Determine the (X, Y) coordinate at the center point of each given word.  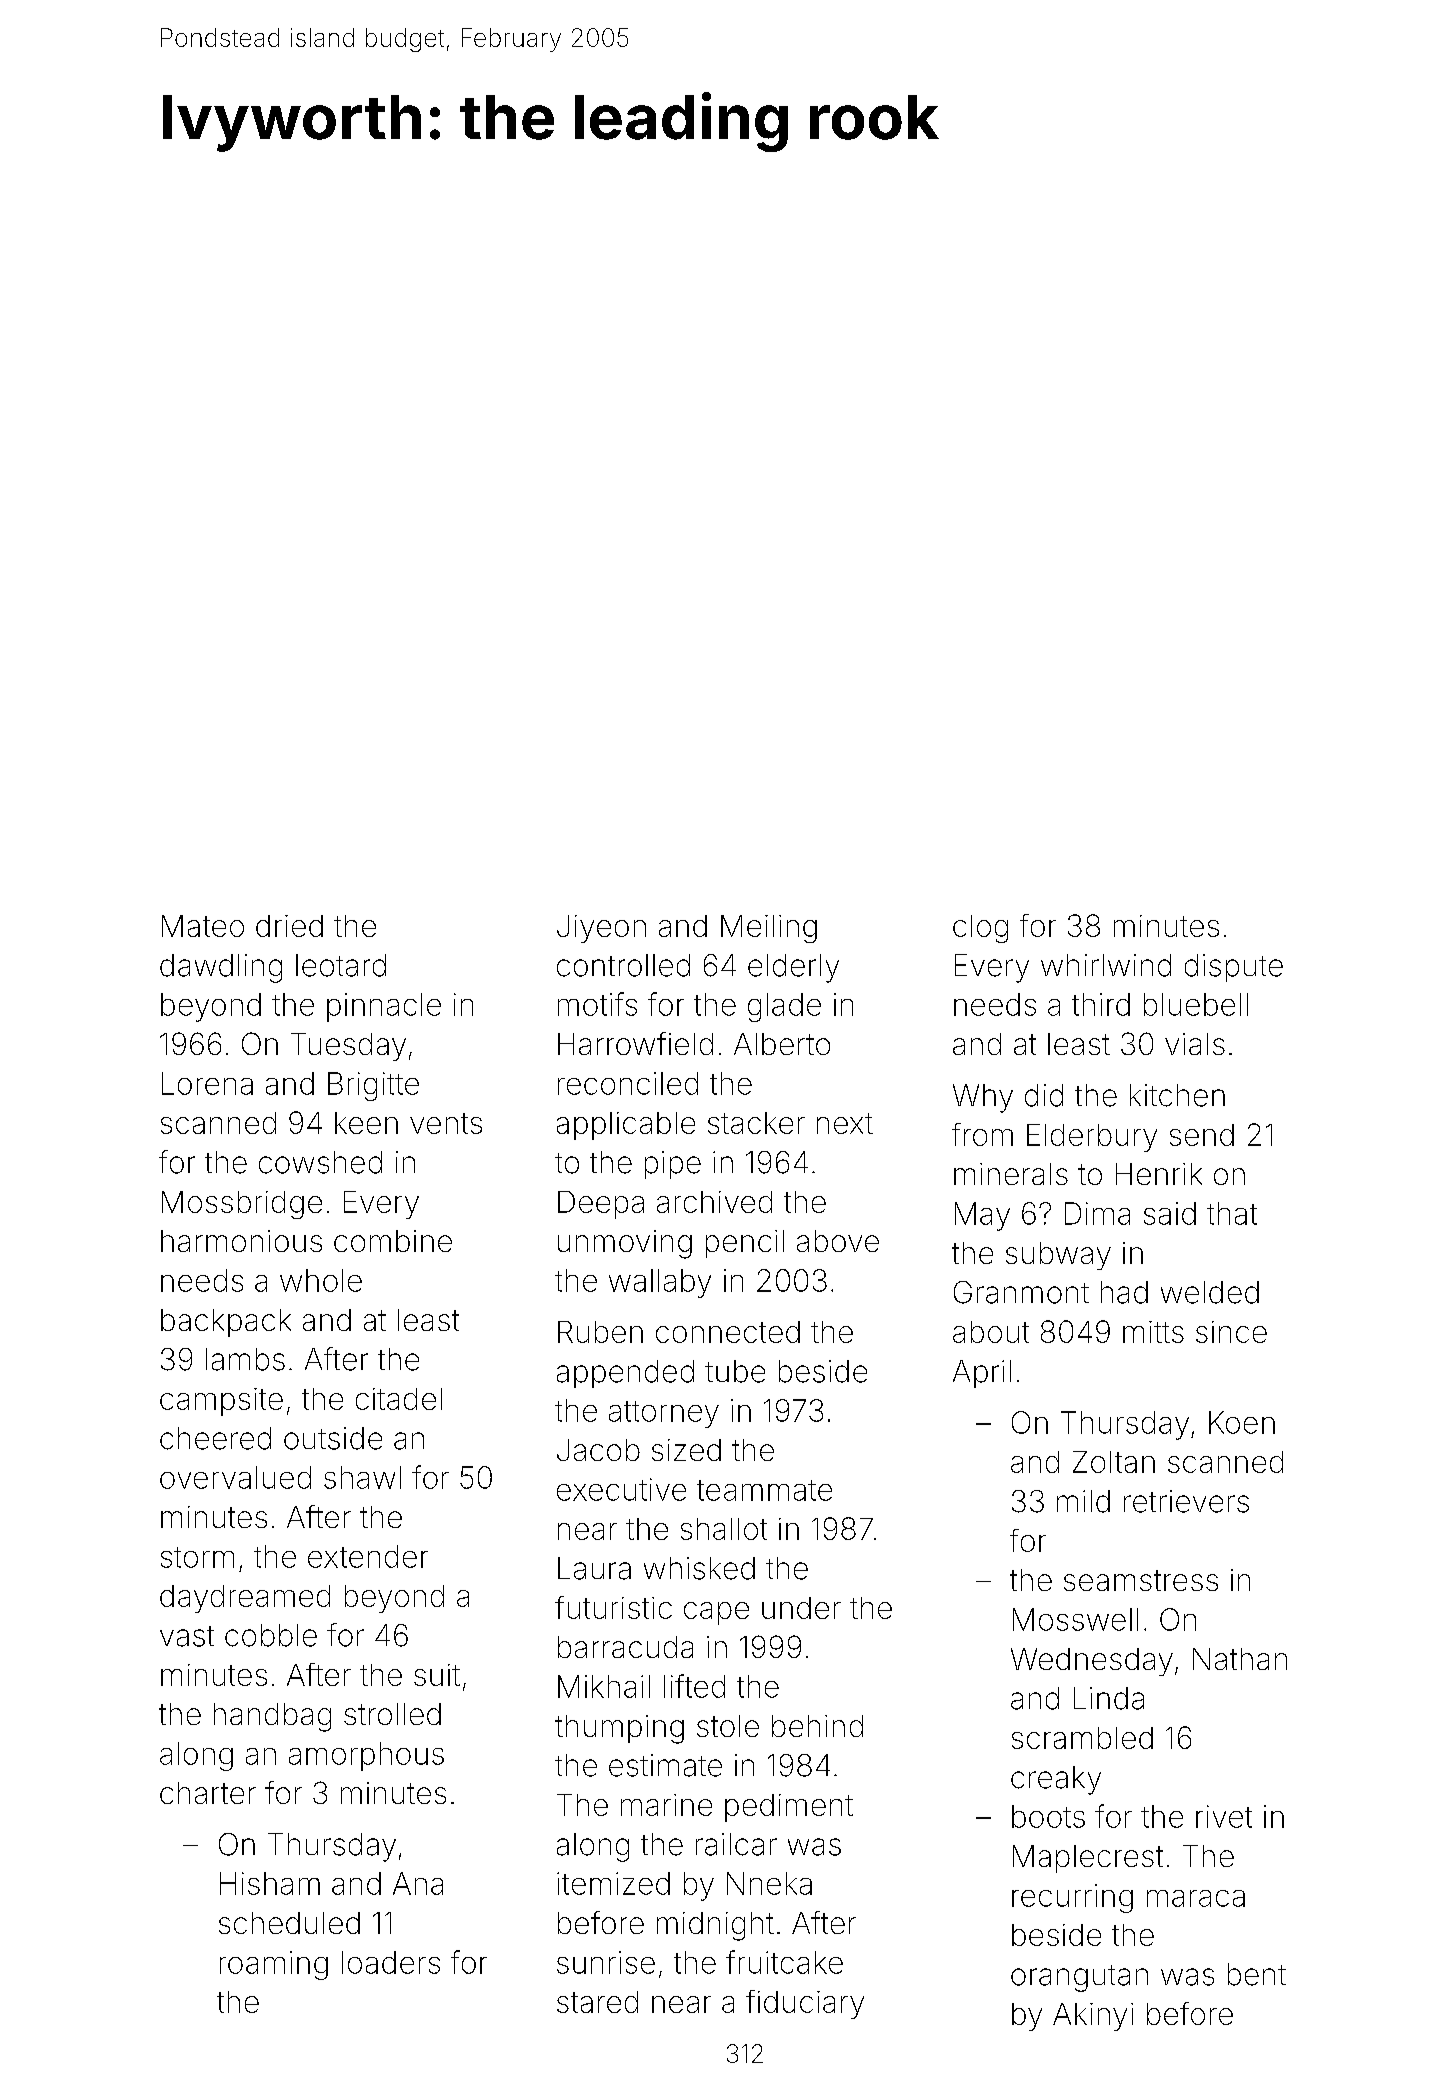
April (982, 1374)
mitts (1153, 1332)
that (1232, 1213)
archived (714, 1202)
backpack (226, 1323)
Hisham (270, 1883)
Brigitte (373, 1086)
